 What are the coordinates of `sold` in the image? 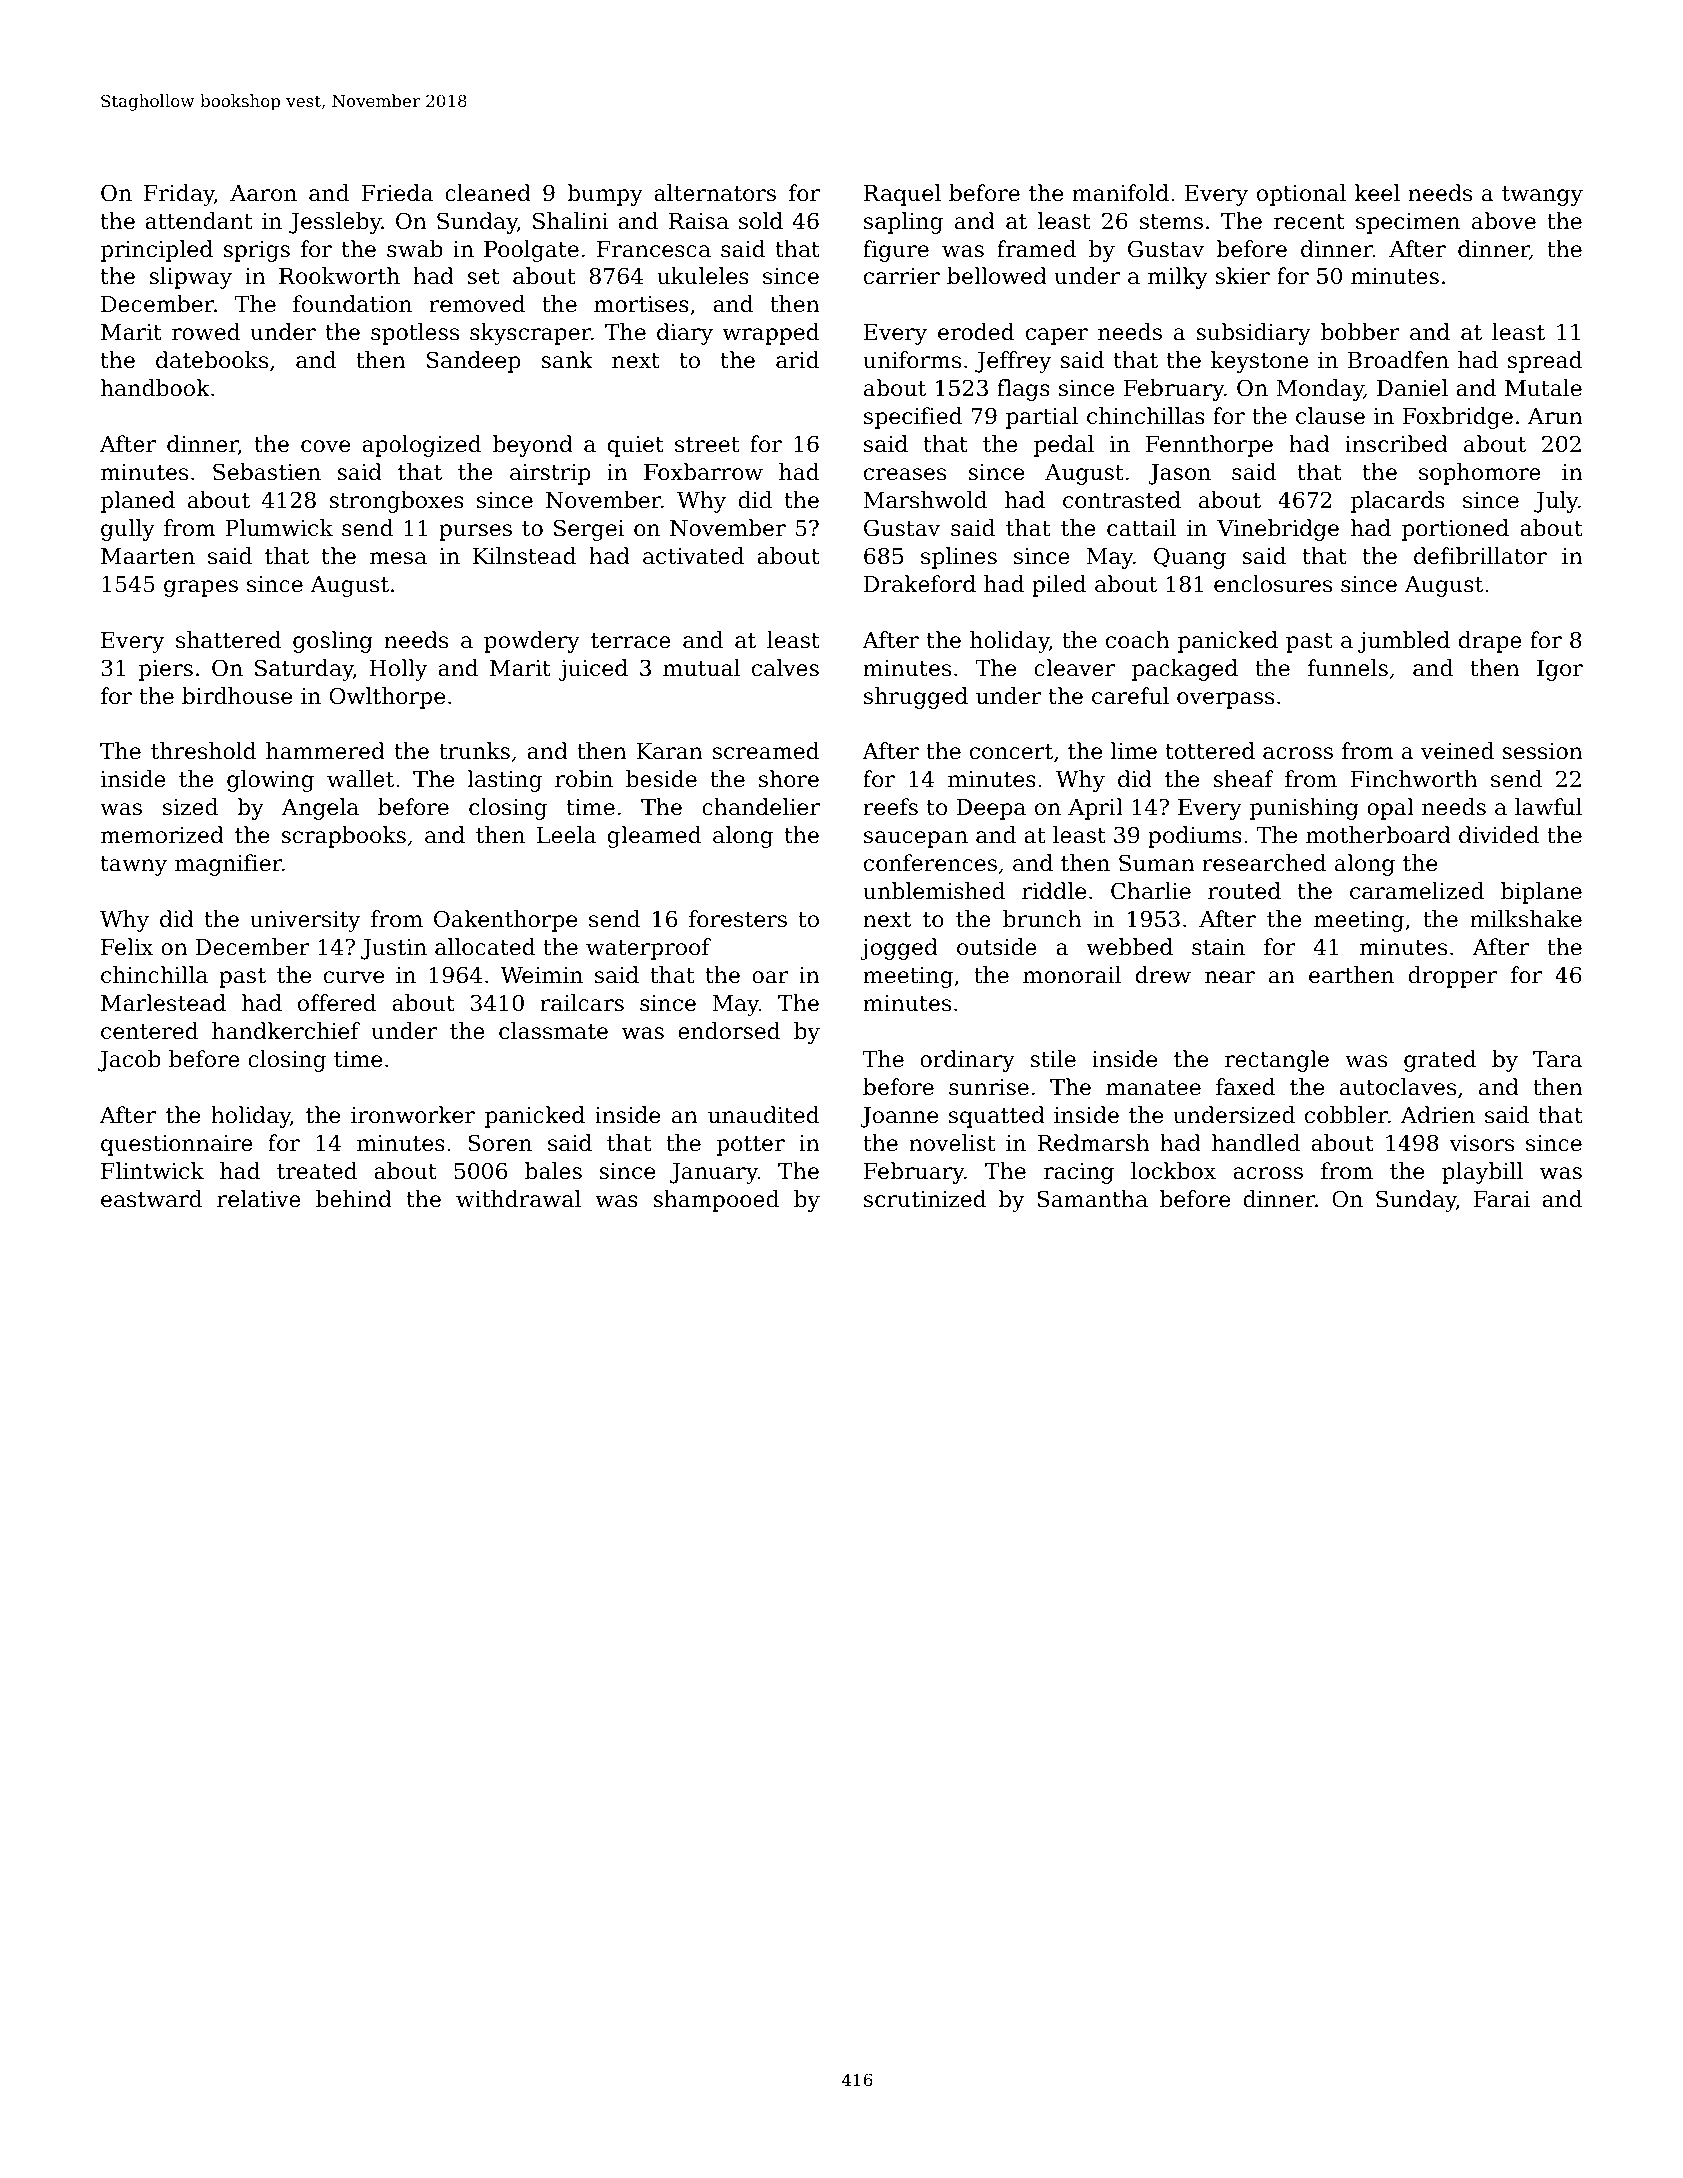 It's located at (761, 221).
